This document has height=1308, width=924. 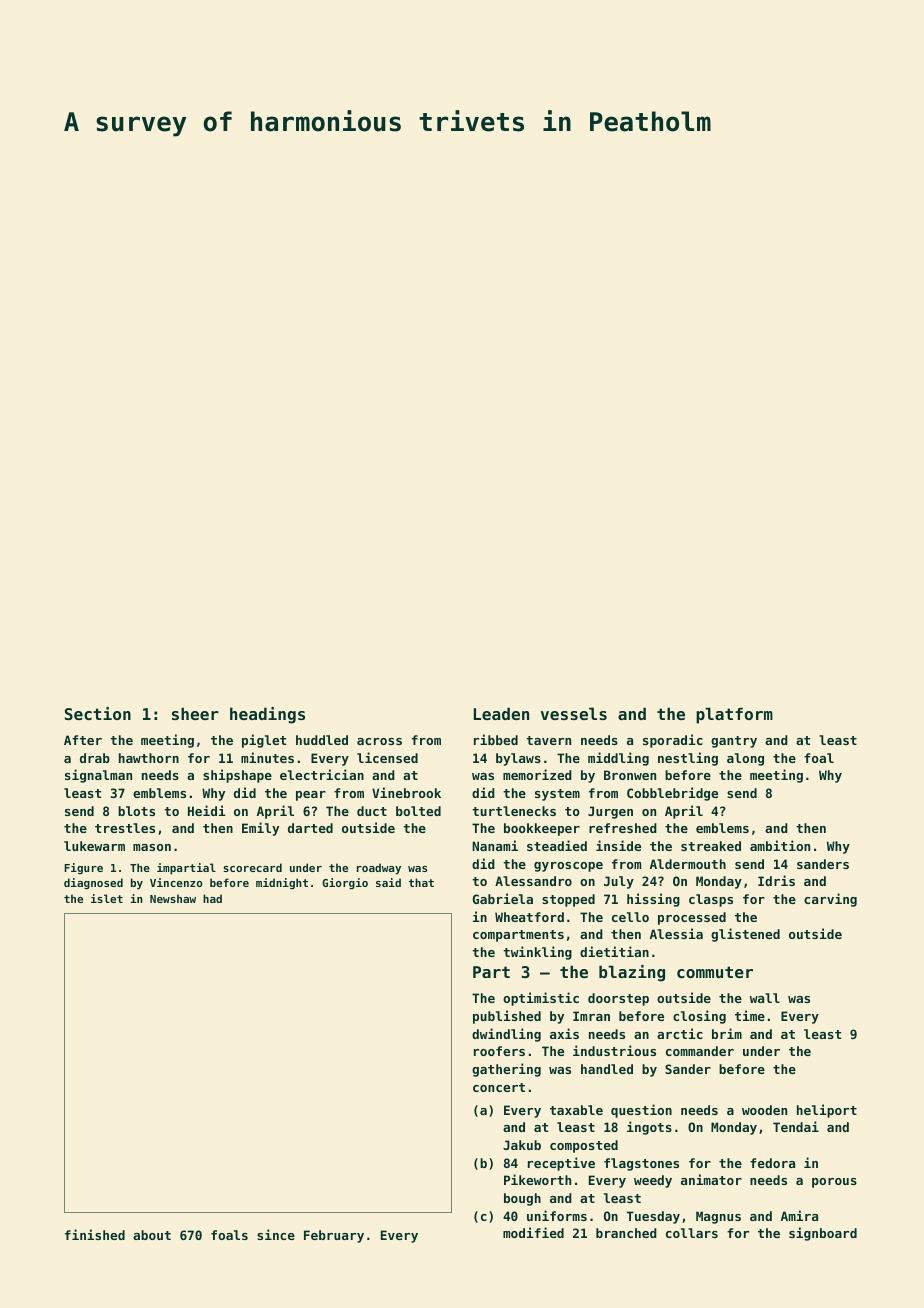 What do you see at coordinates (734, 742) in the document?
I see `gantry` at bounding box center [734, 742].
